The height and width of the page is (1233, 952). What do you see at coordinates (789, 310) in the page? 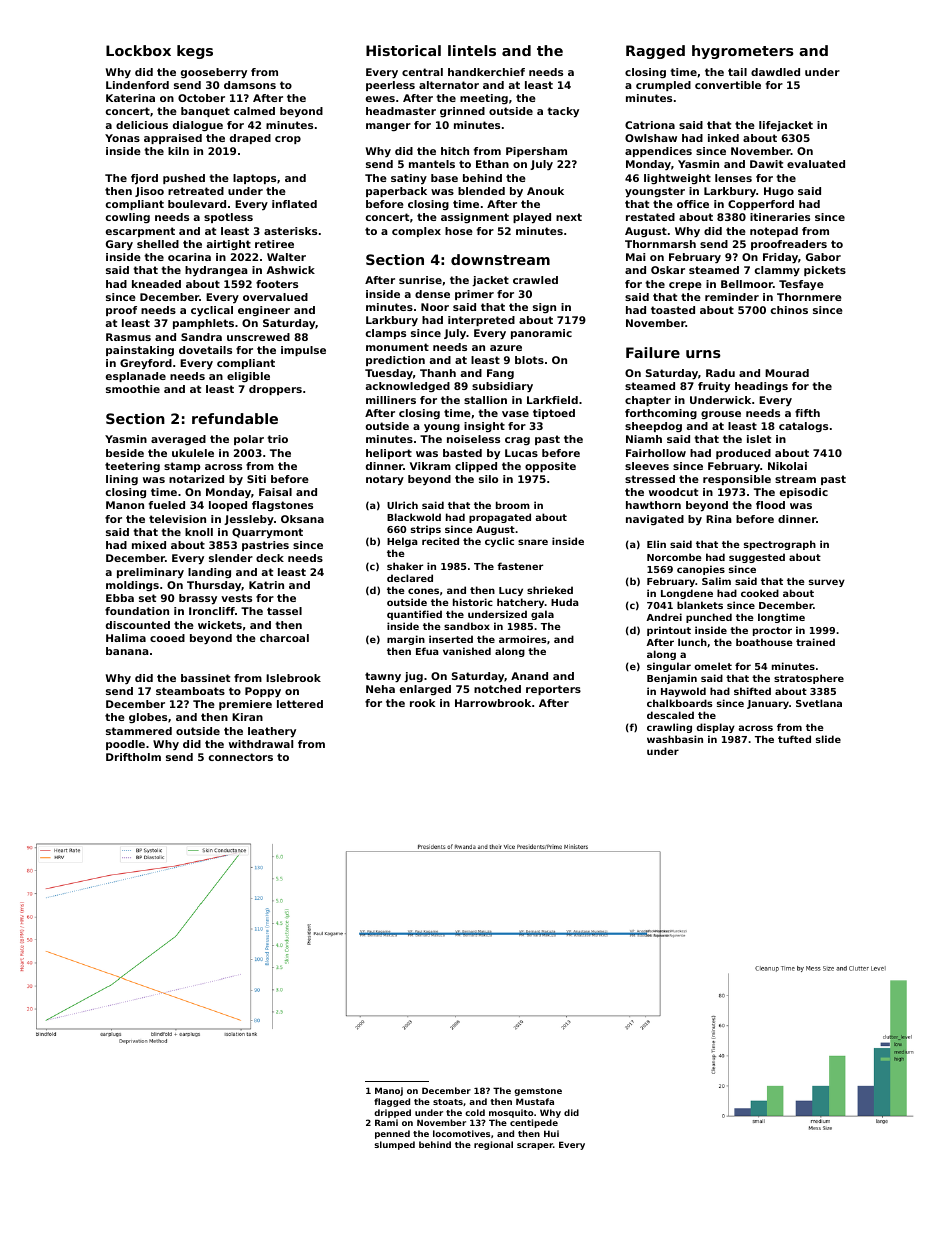
I see `chinos` at bounding box center [789, 310].
